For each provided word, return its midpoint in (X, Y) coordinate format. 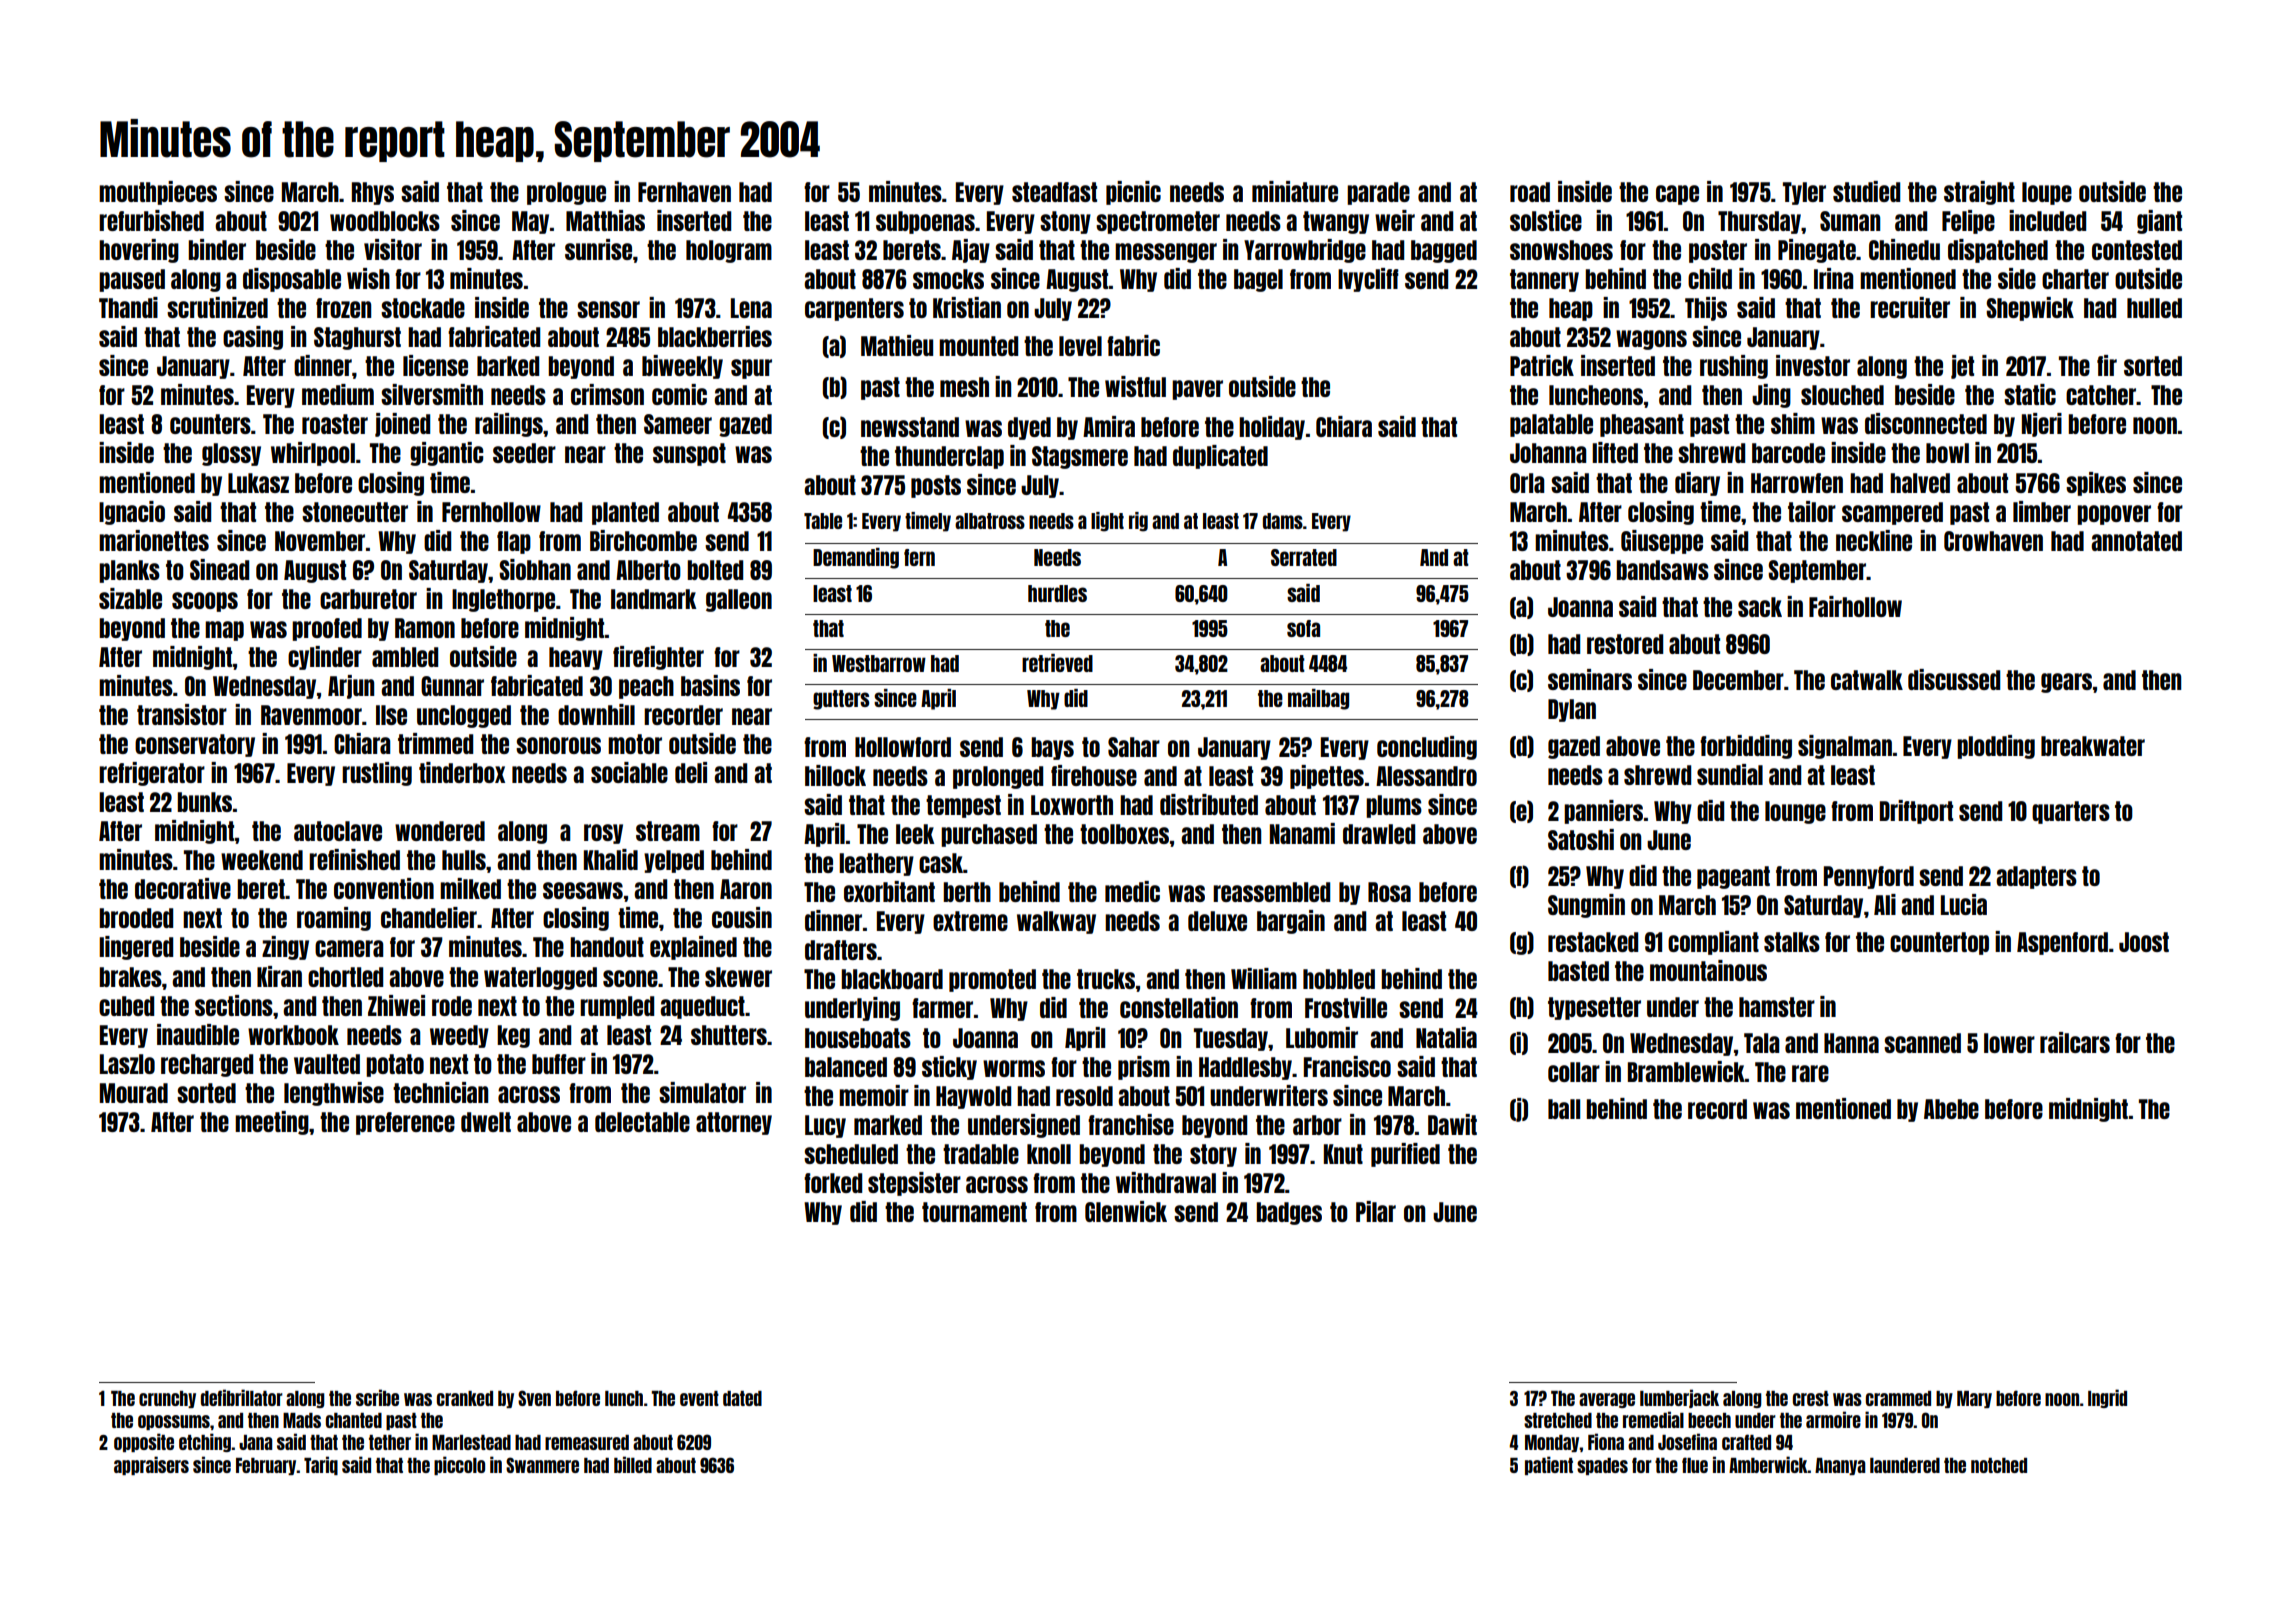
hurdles (1057, 593)
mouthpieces (158, 193)
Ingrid (2107, 1398)
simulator (702, 1092)
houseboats (858, 1038)
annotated (2136, 541)
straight (1979, 193)
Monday (1552, 1443)
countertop (1939, 943)
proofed (327, 629)
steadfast (1054, 192)
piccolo (459, 1465)
